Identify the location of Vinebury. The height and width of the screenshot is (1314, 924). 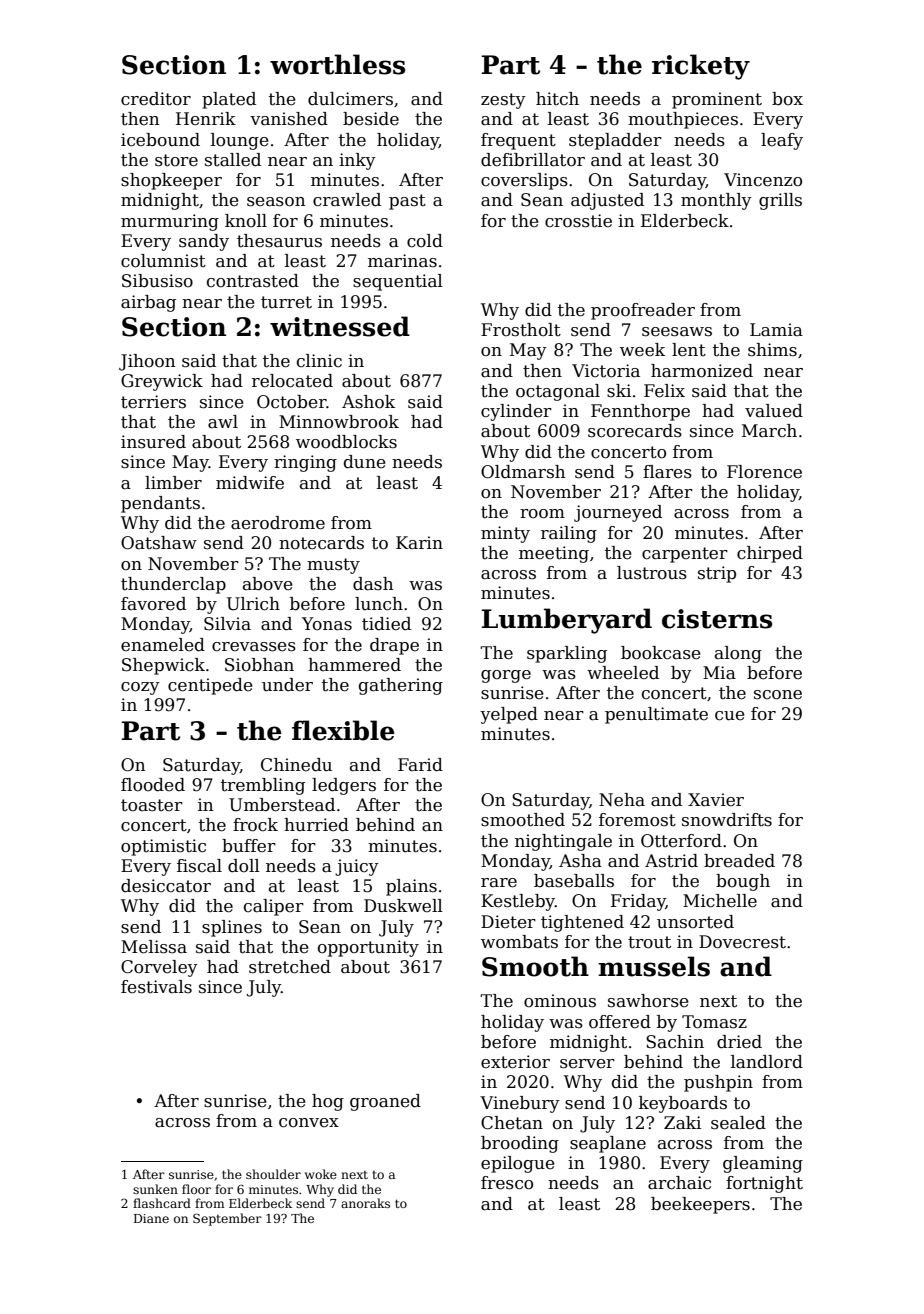
(520, 1104).
